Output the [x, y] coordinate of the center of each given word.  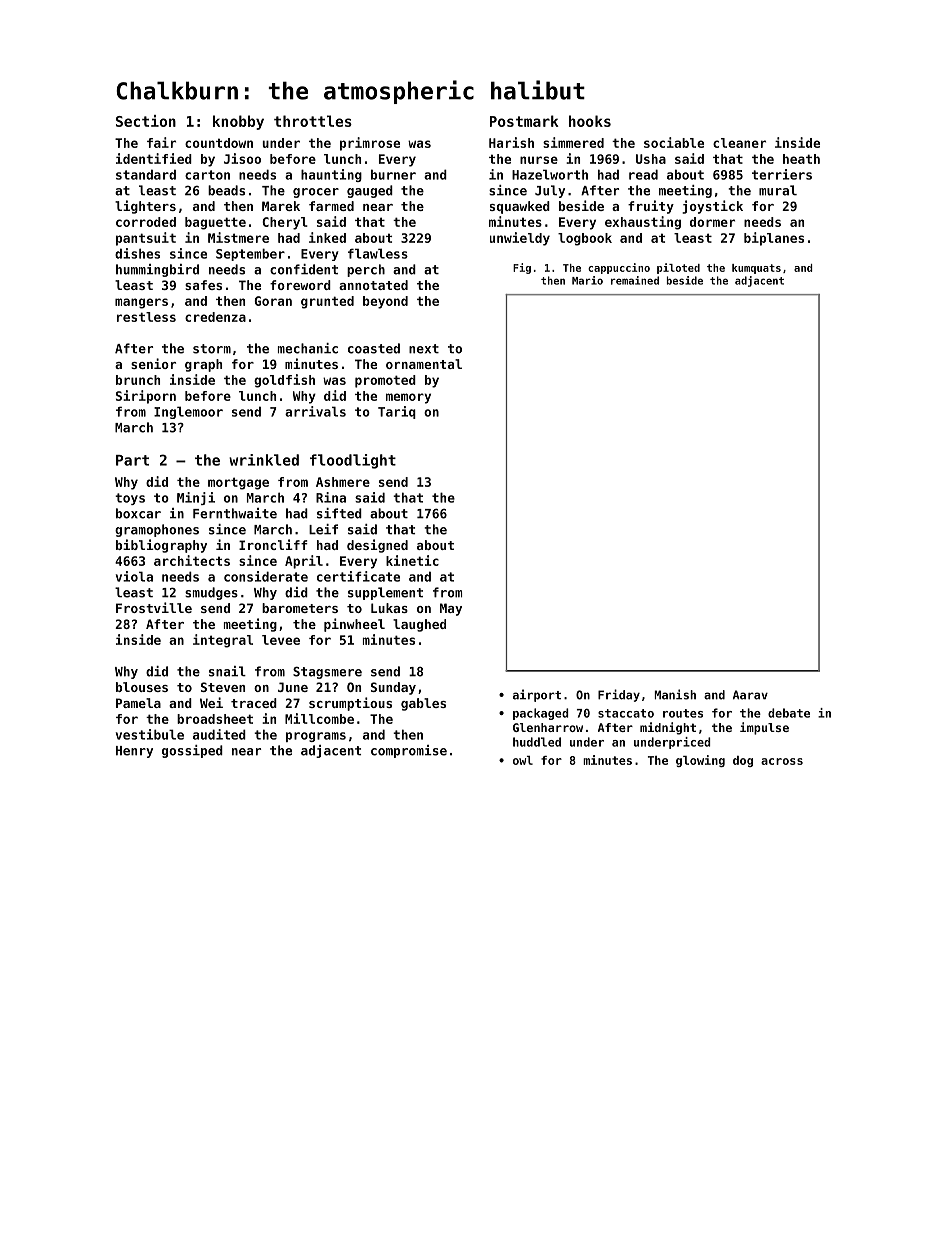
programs [316, 737]
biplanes [774, 239]
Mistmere [238, 237]
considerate [266, 576]
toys [130, 499]
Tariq [397, 412]
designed [377, 546]
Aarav [750, 695]
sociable [674, 142]
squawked [520, 207]
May [451, 609]
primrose [370, 144]
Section [146, 121]
